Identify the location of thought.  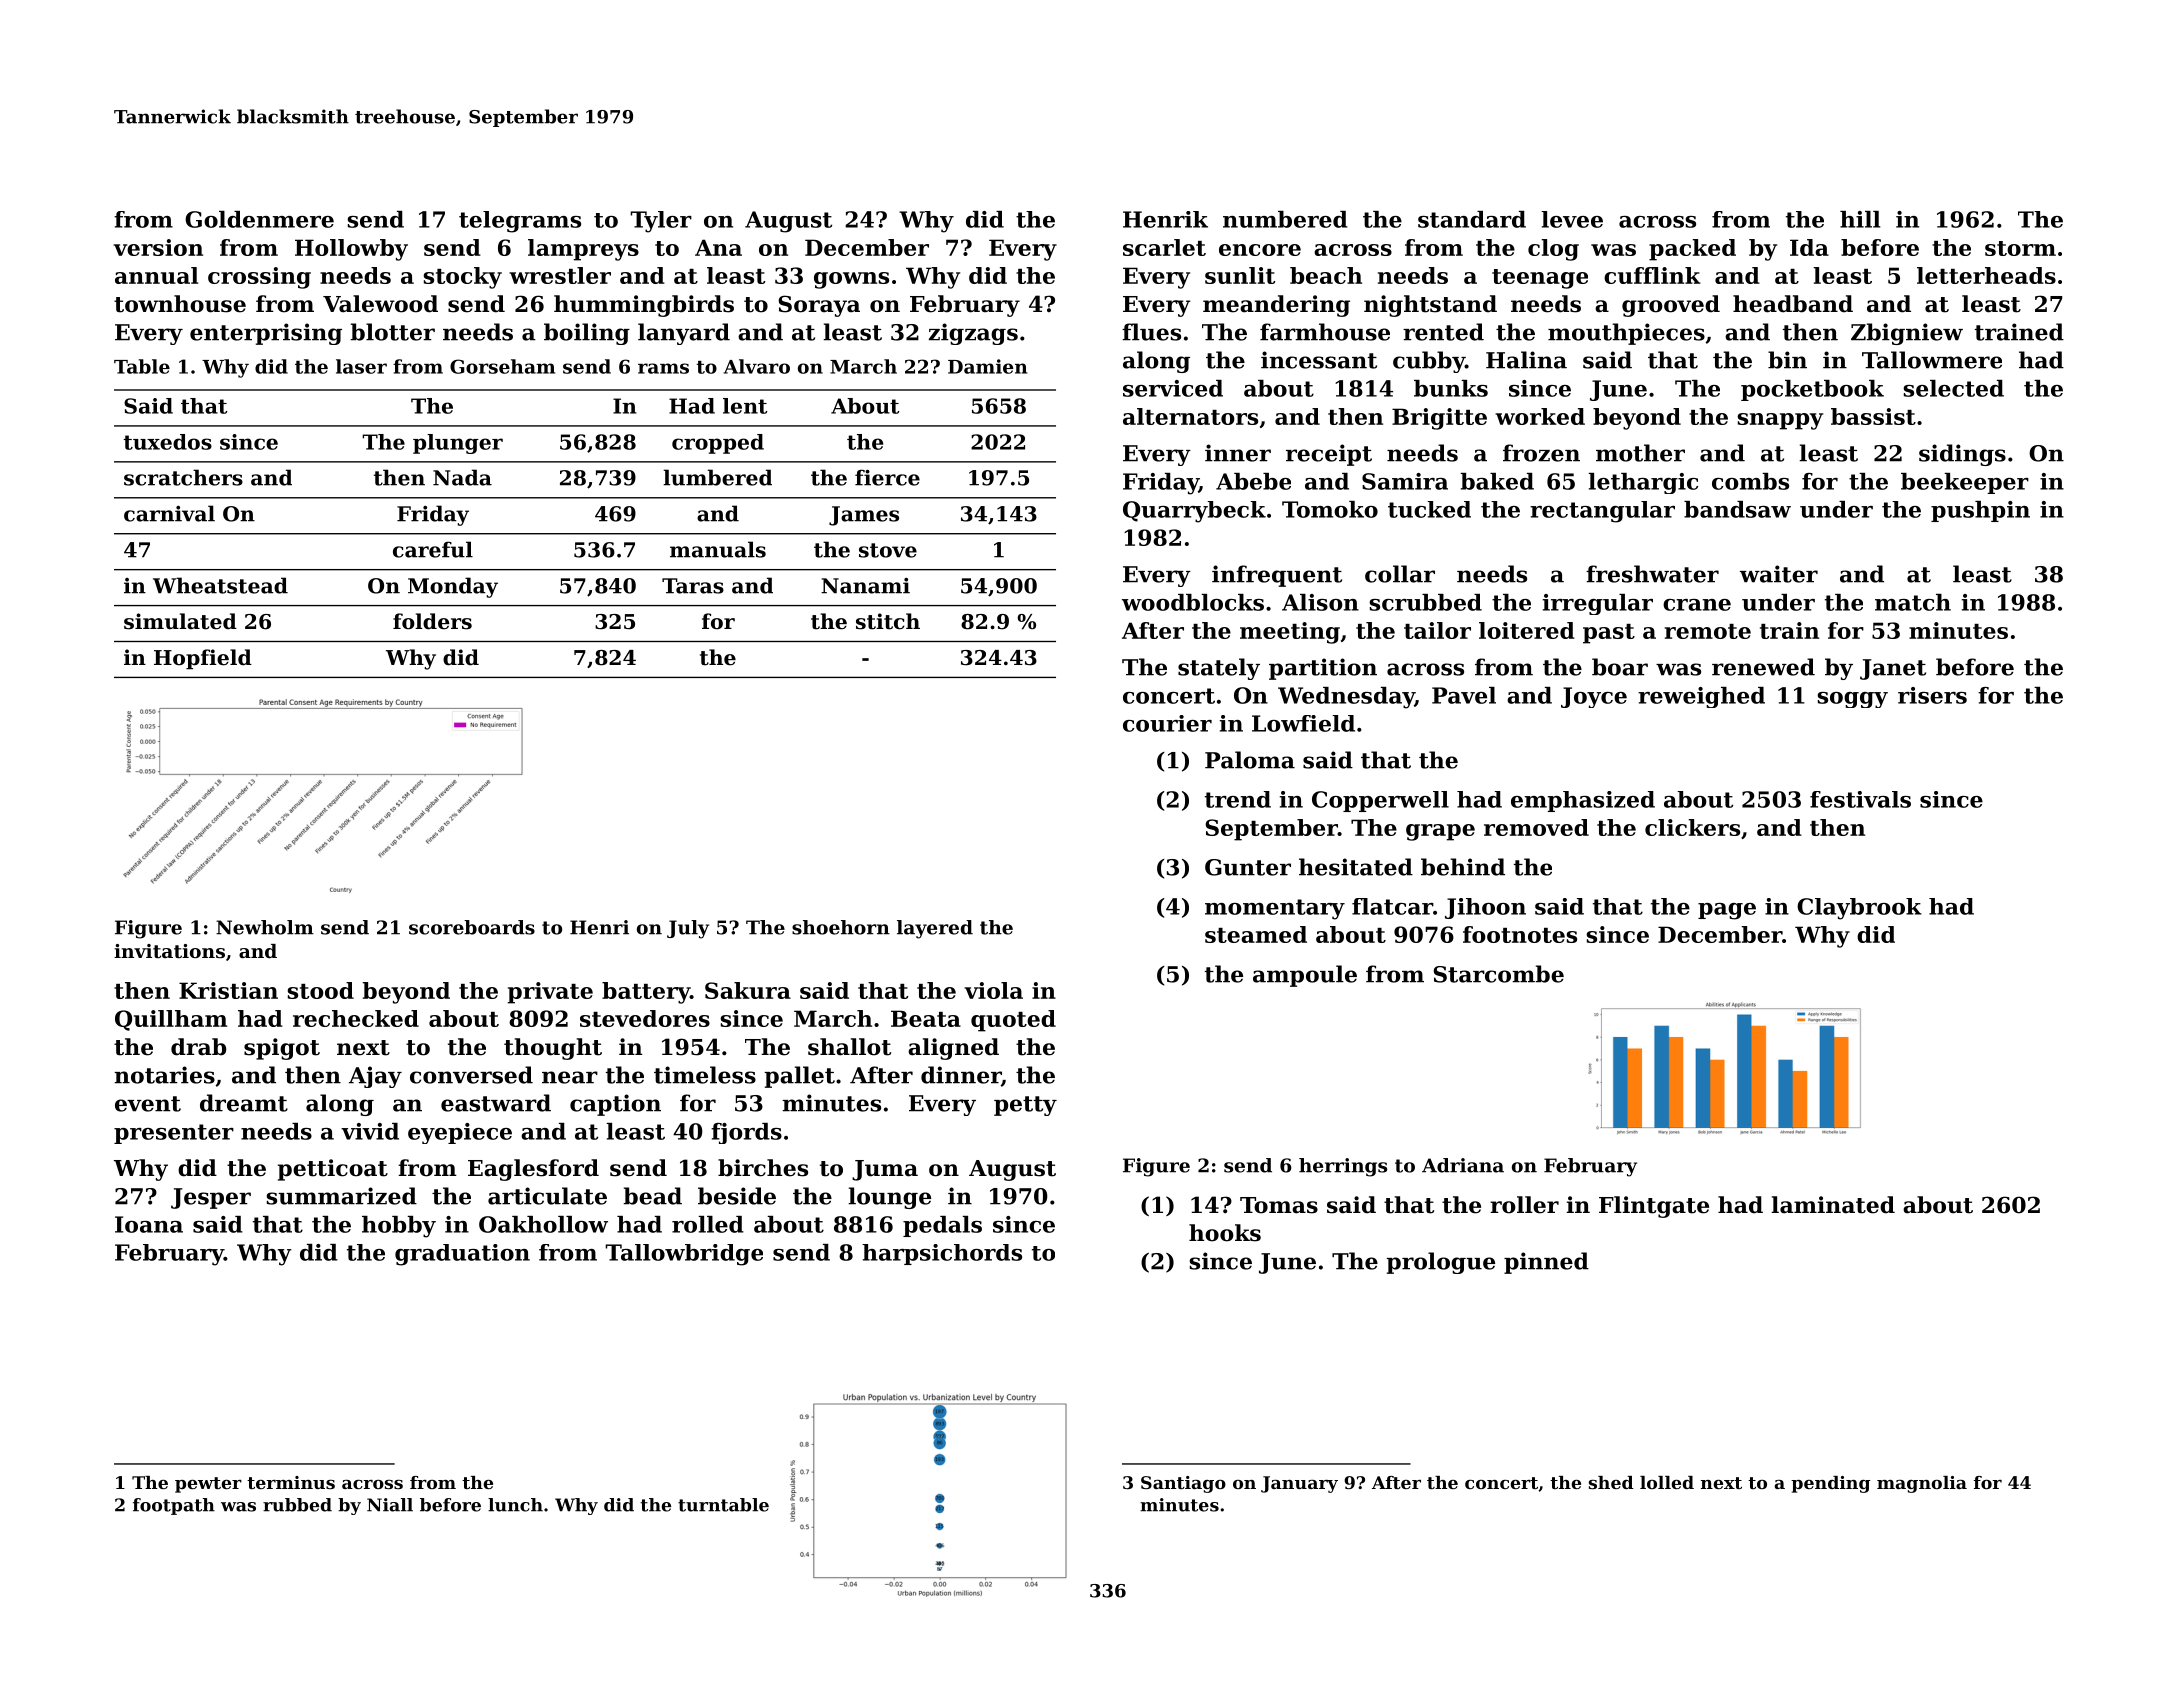
(553, 1049).
